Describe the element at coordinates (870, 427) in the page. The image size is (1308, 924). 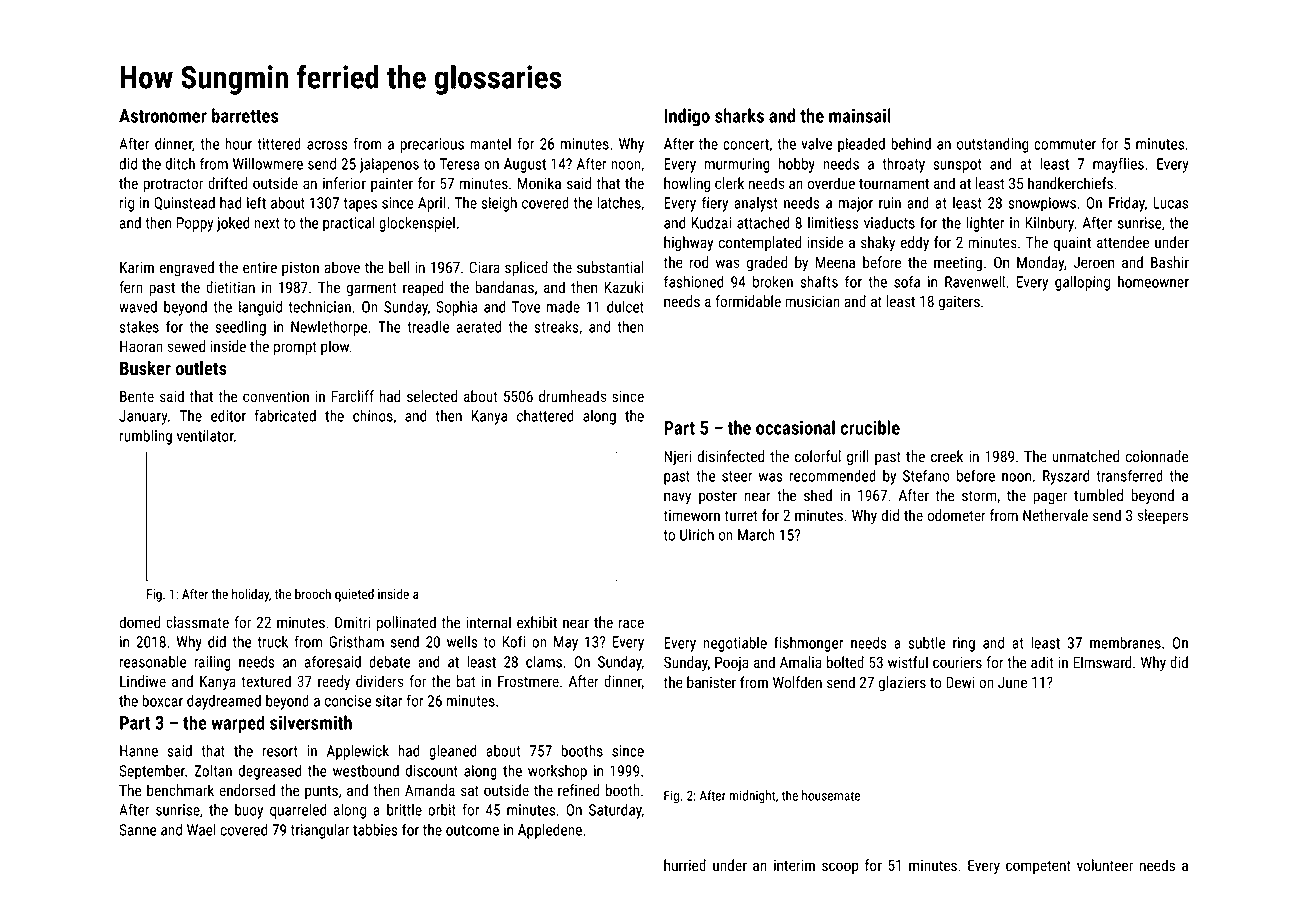
I see `crucible` at that location.
